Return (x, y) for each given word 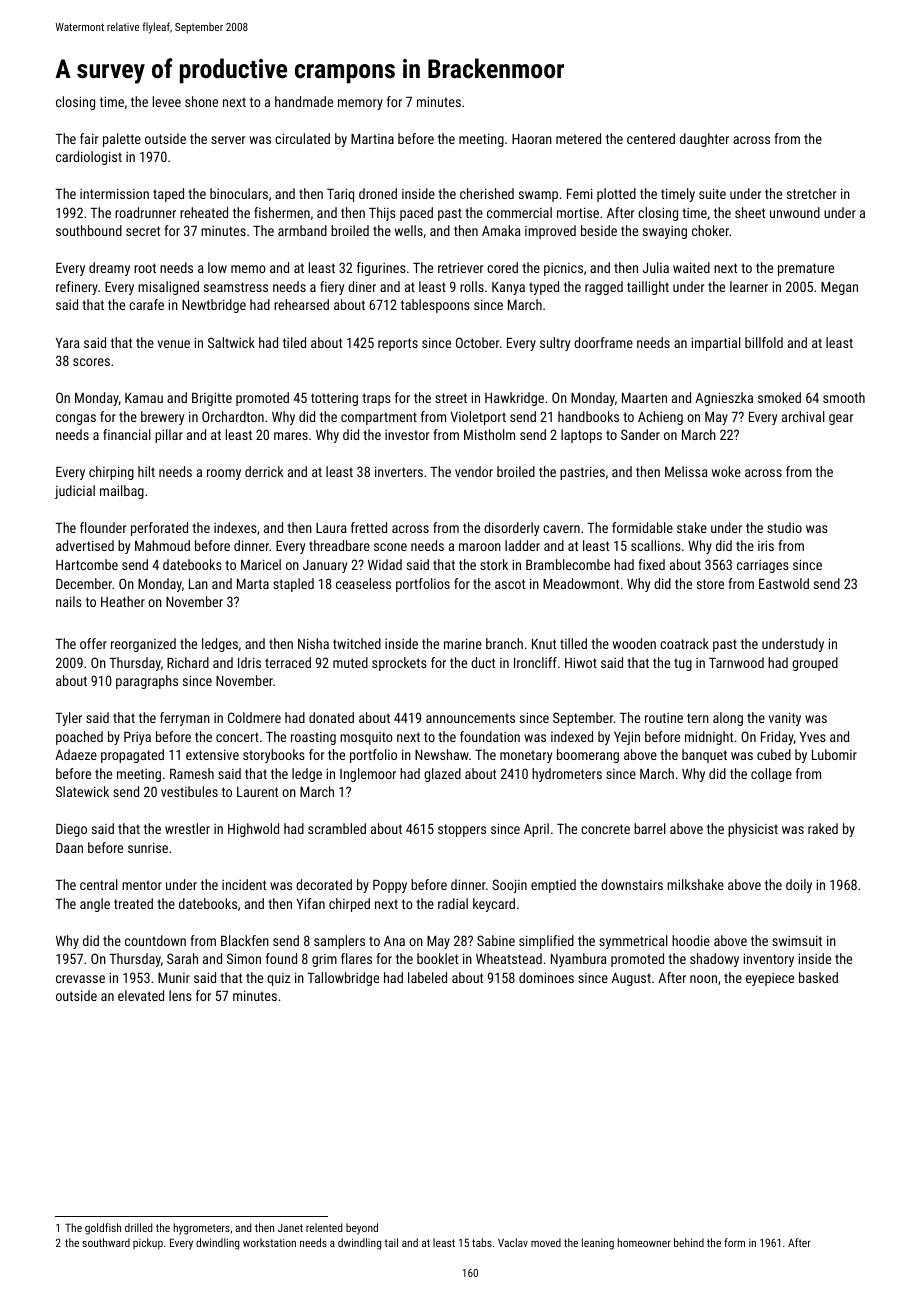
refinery (77, 288)
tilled (573, 643)
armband (302, 230)
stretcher (811, 193)
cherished (487, 193)
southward (106, 1242)
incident (244, 884)
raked (823, 828)
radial (453, 903)
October (477, 342)
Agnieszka (724, 399)
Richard (188, 662)
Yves (813, 737)
